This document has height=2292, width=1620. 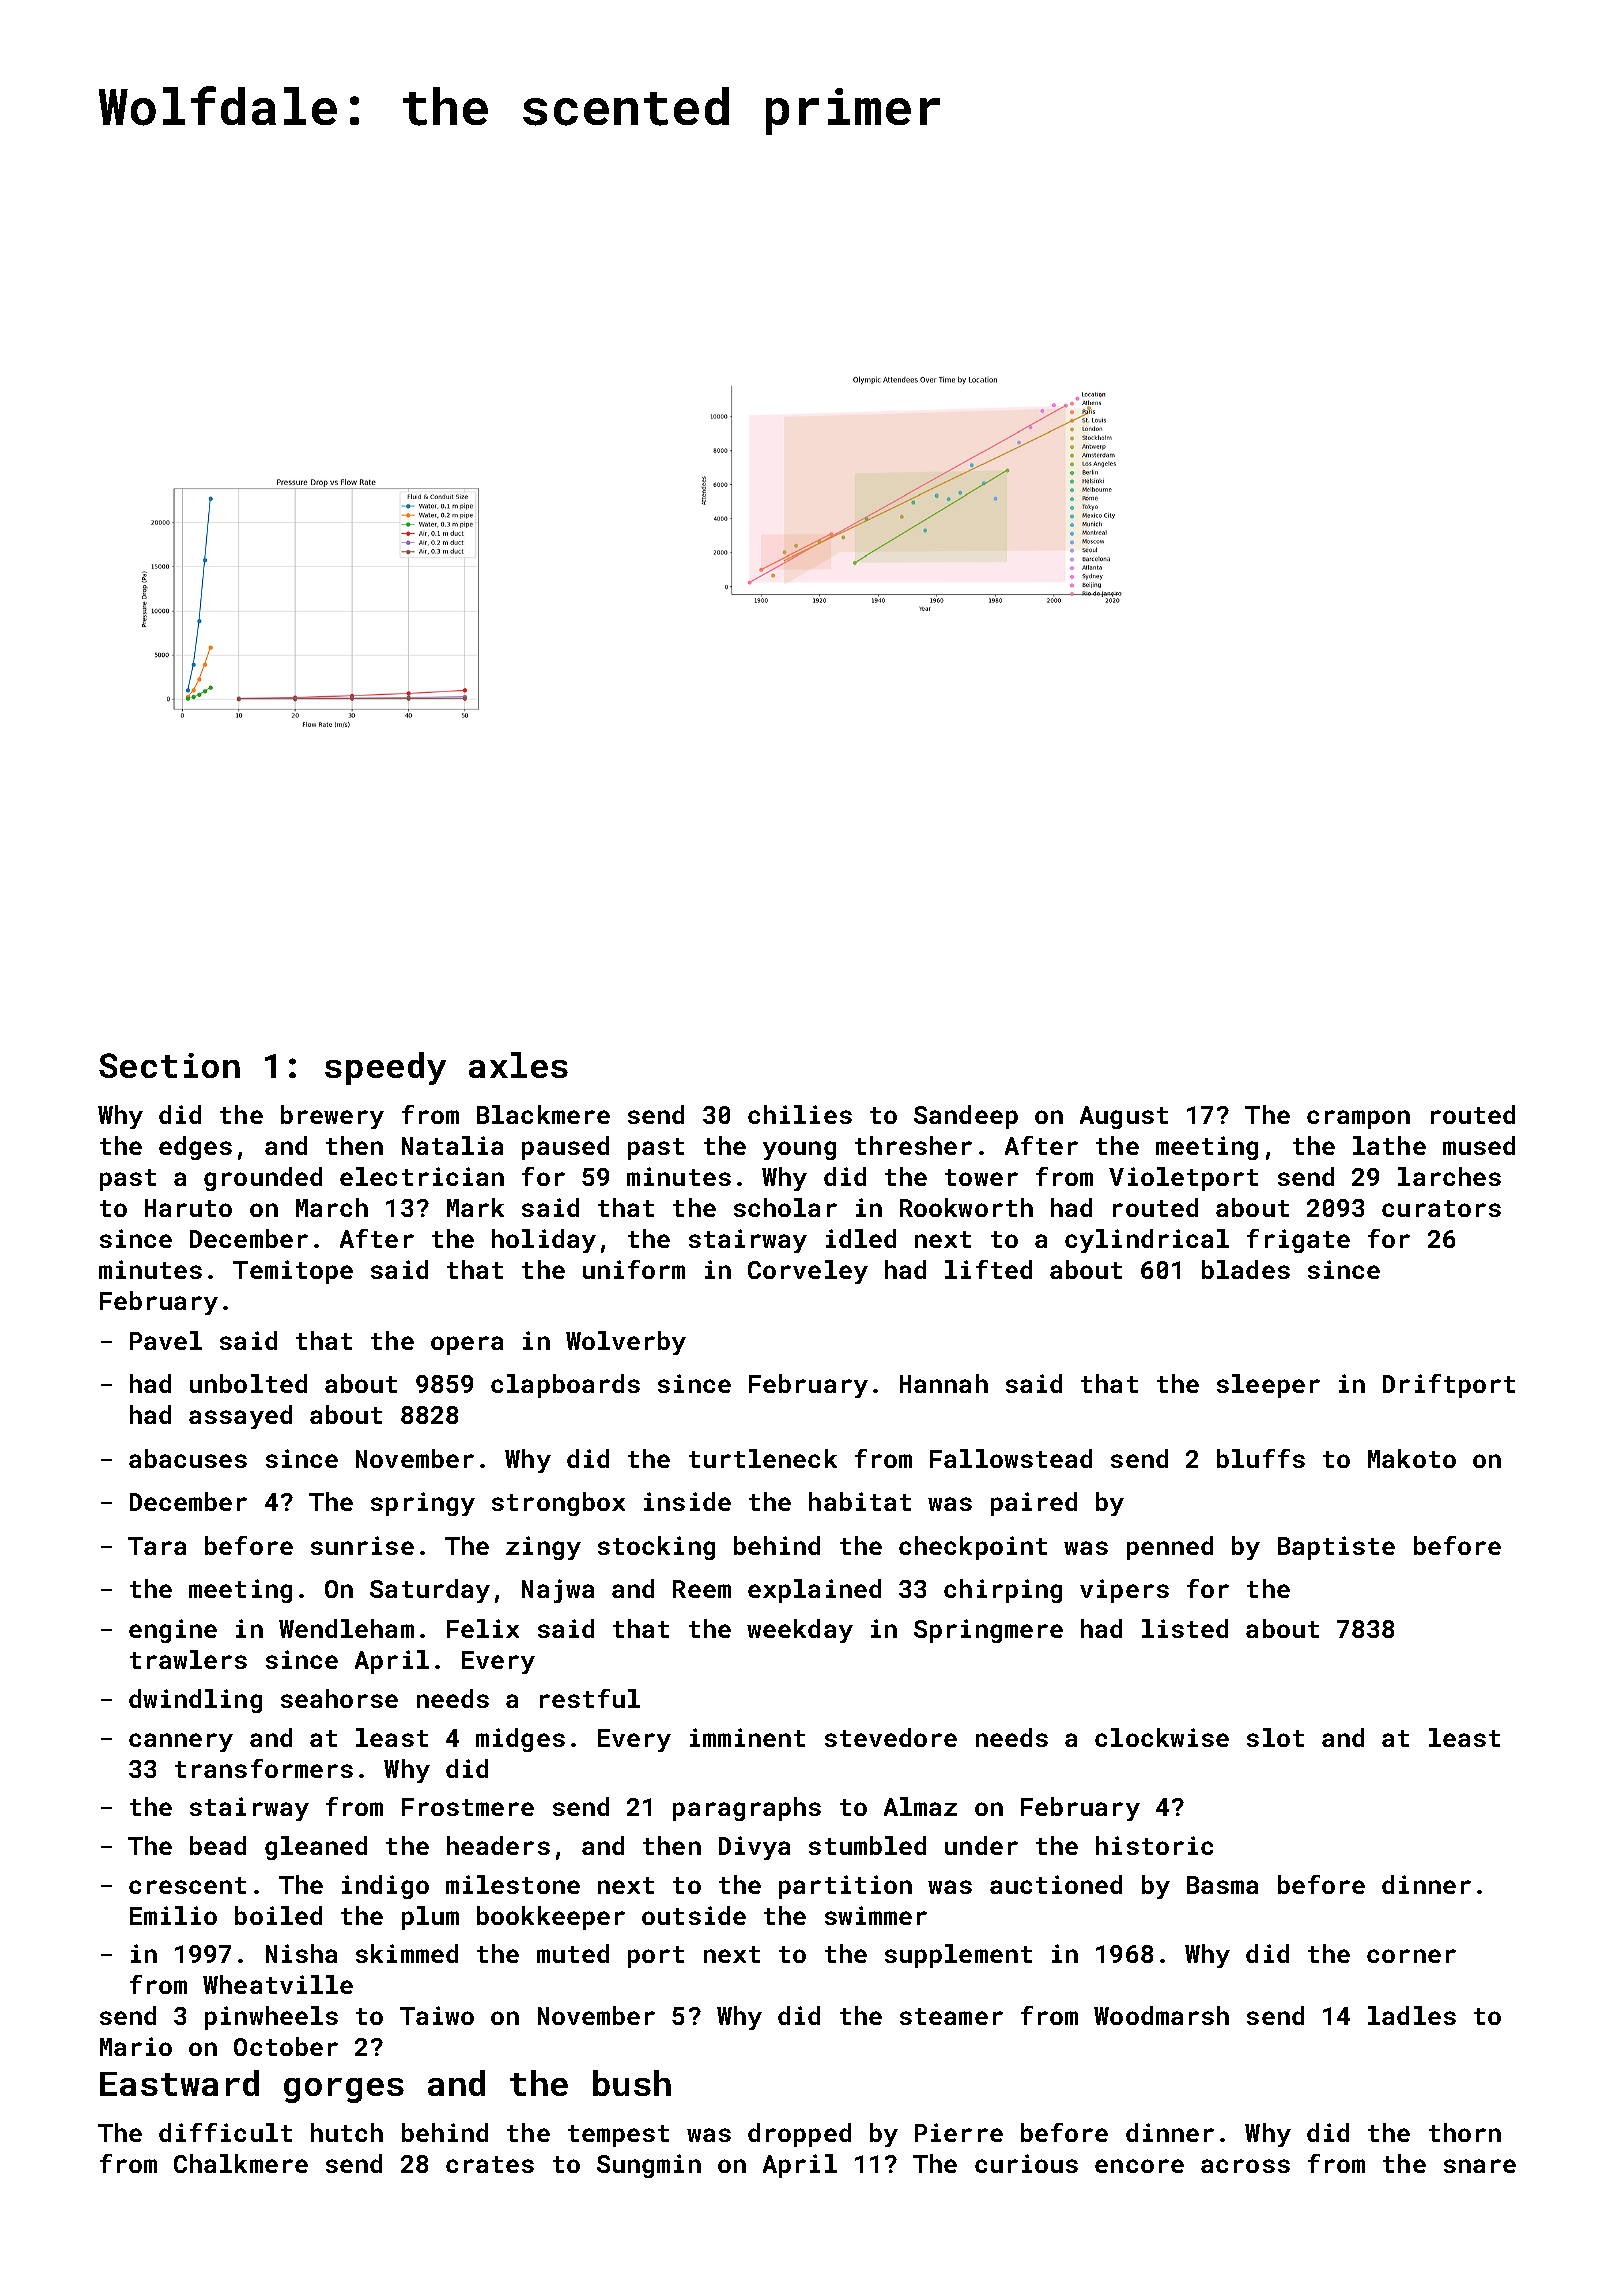 I want to click on Basma, so click(x=1222, y=1885).
